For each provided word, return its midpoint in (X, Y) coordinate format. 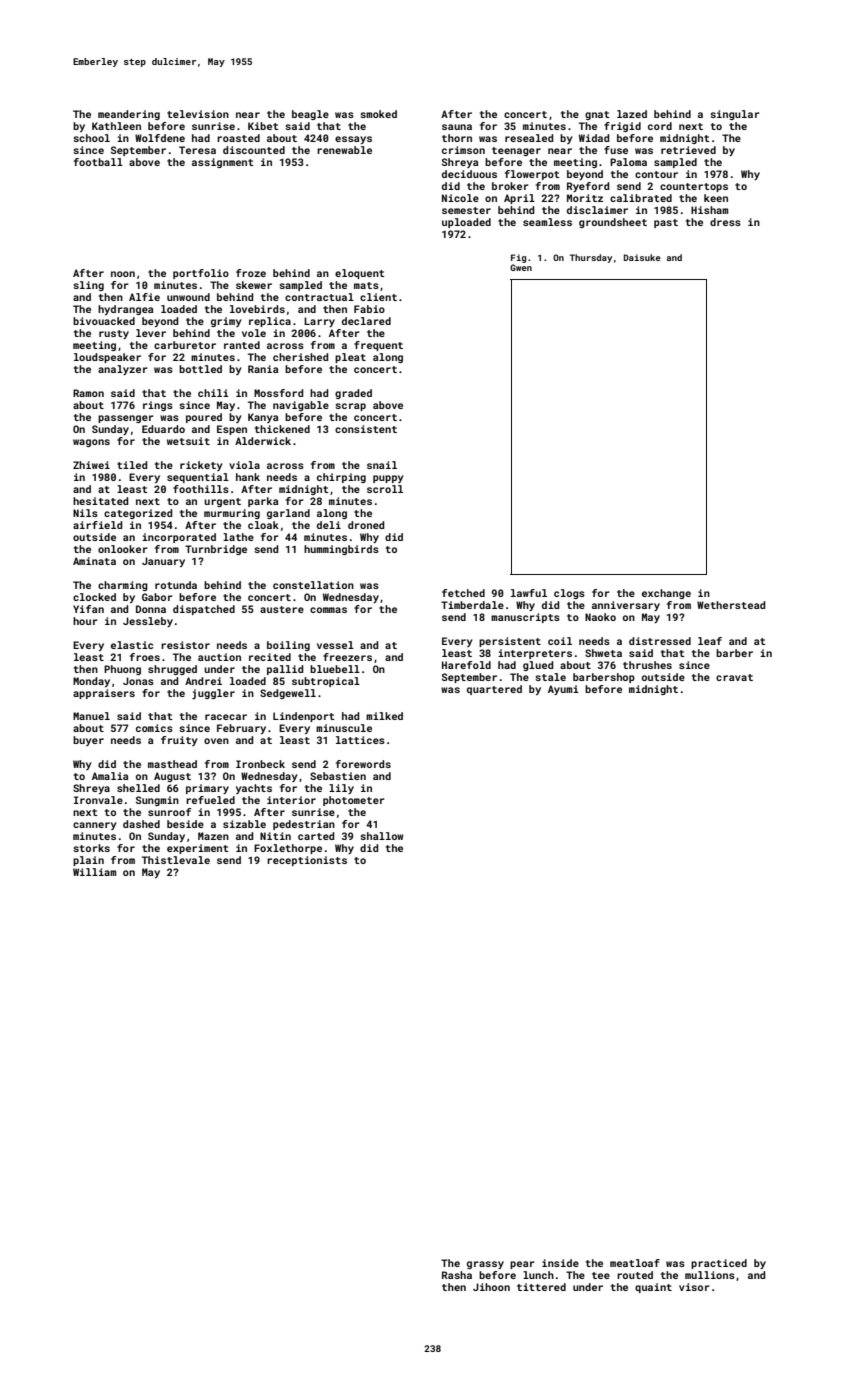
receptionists (307, 861)
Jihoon (491, 1287)
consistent (366, 429)
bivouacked (104, 321)
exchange (666, 594)
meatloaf (635, 1263)
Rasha (457, 1275)
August (172, 777)
